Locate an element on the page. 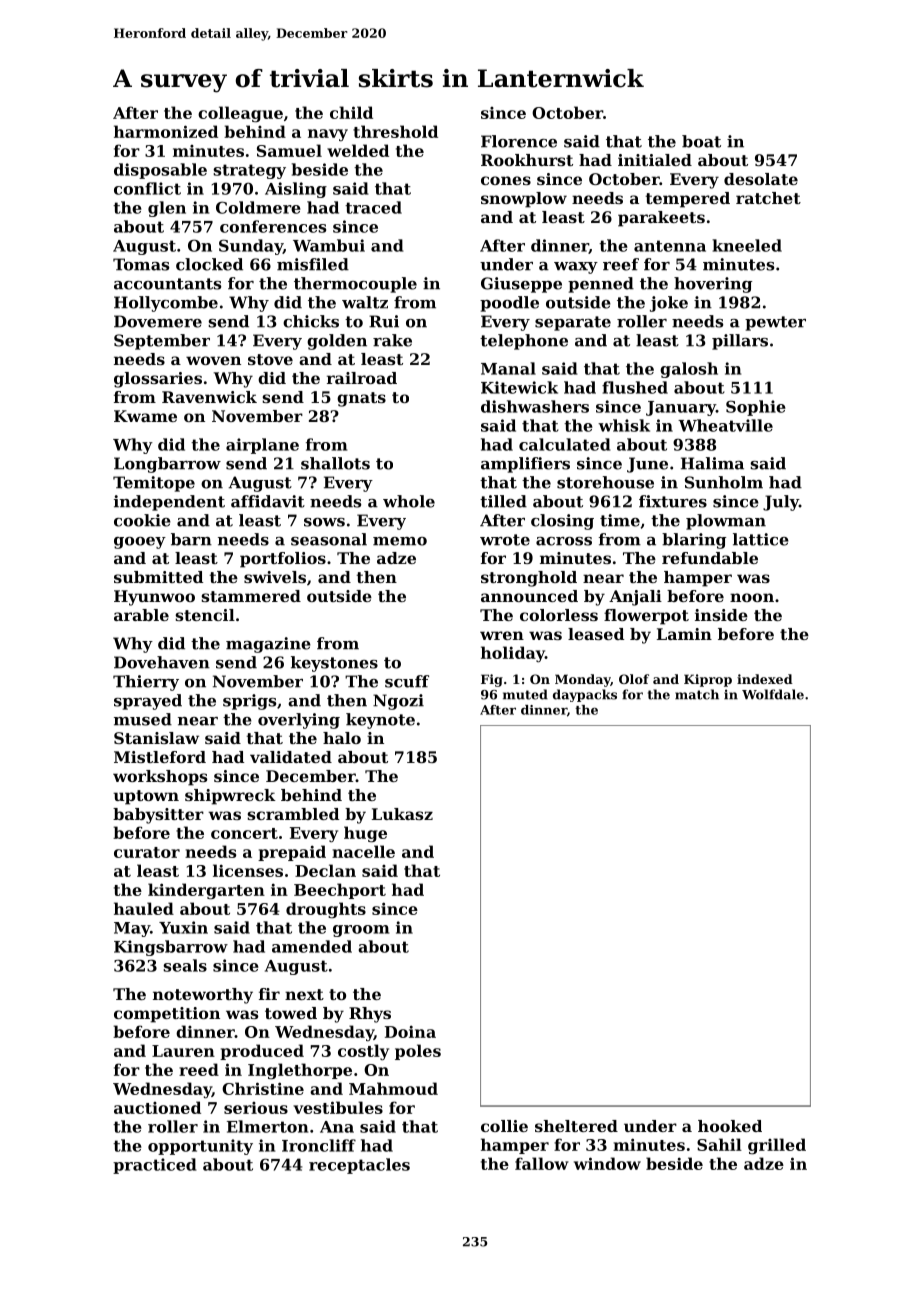 This document has height=1308, width=924. Samuel is located at coordinates (289, 150).
